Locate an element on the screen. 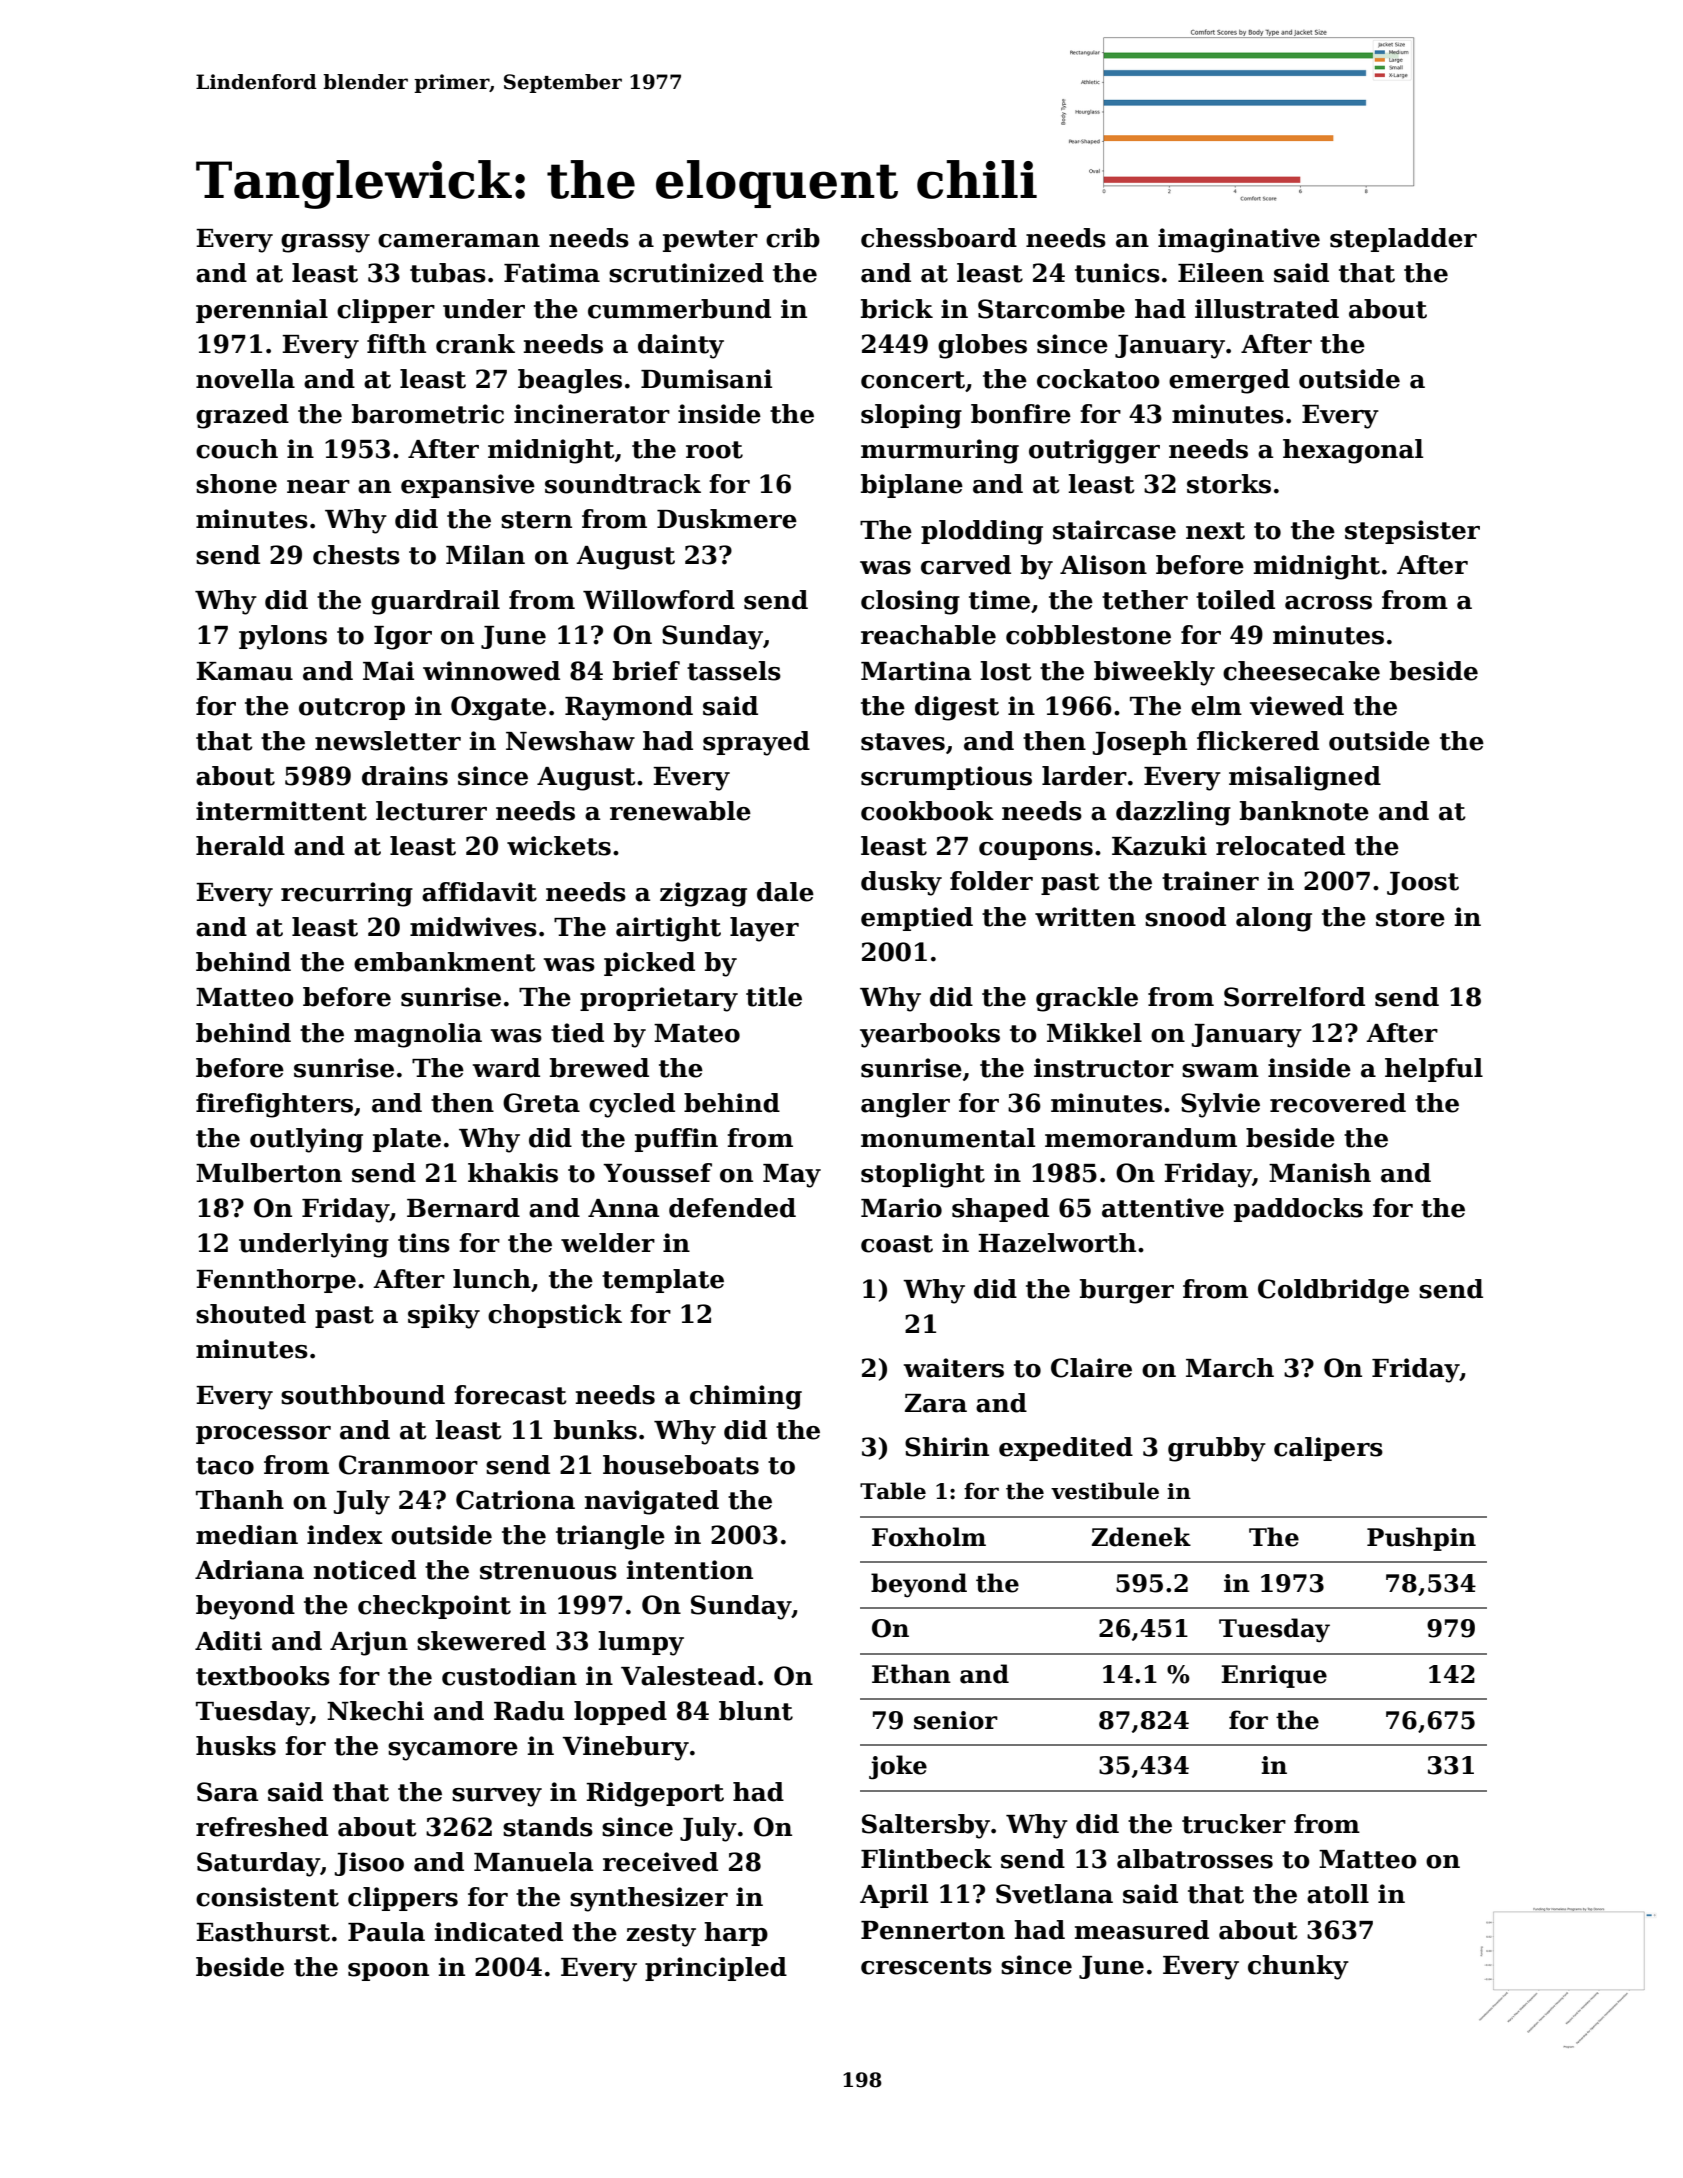  crescents is located at coordinates (926, 1966).
